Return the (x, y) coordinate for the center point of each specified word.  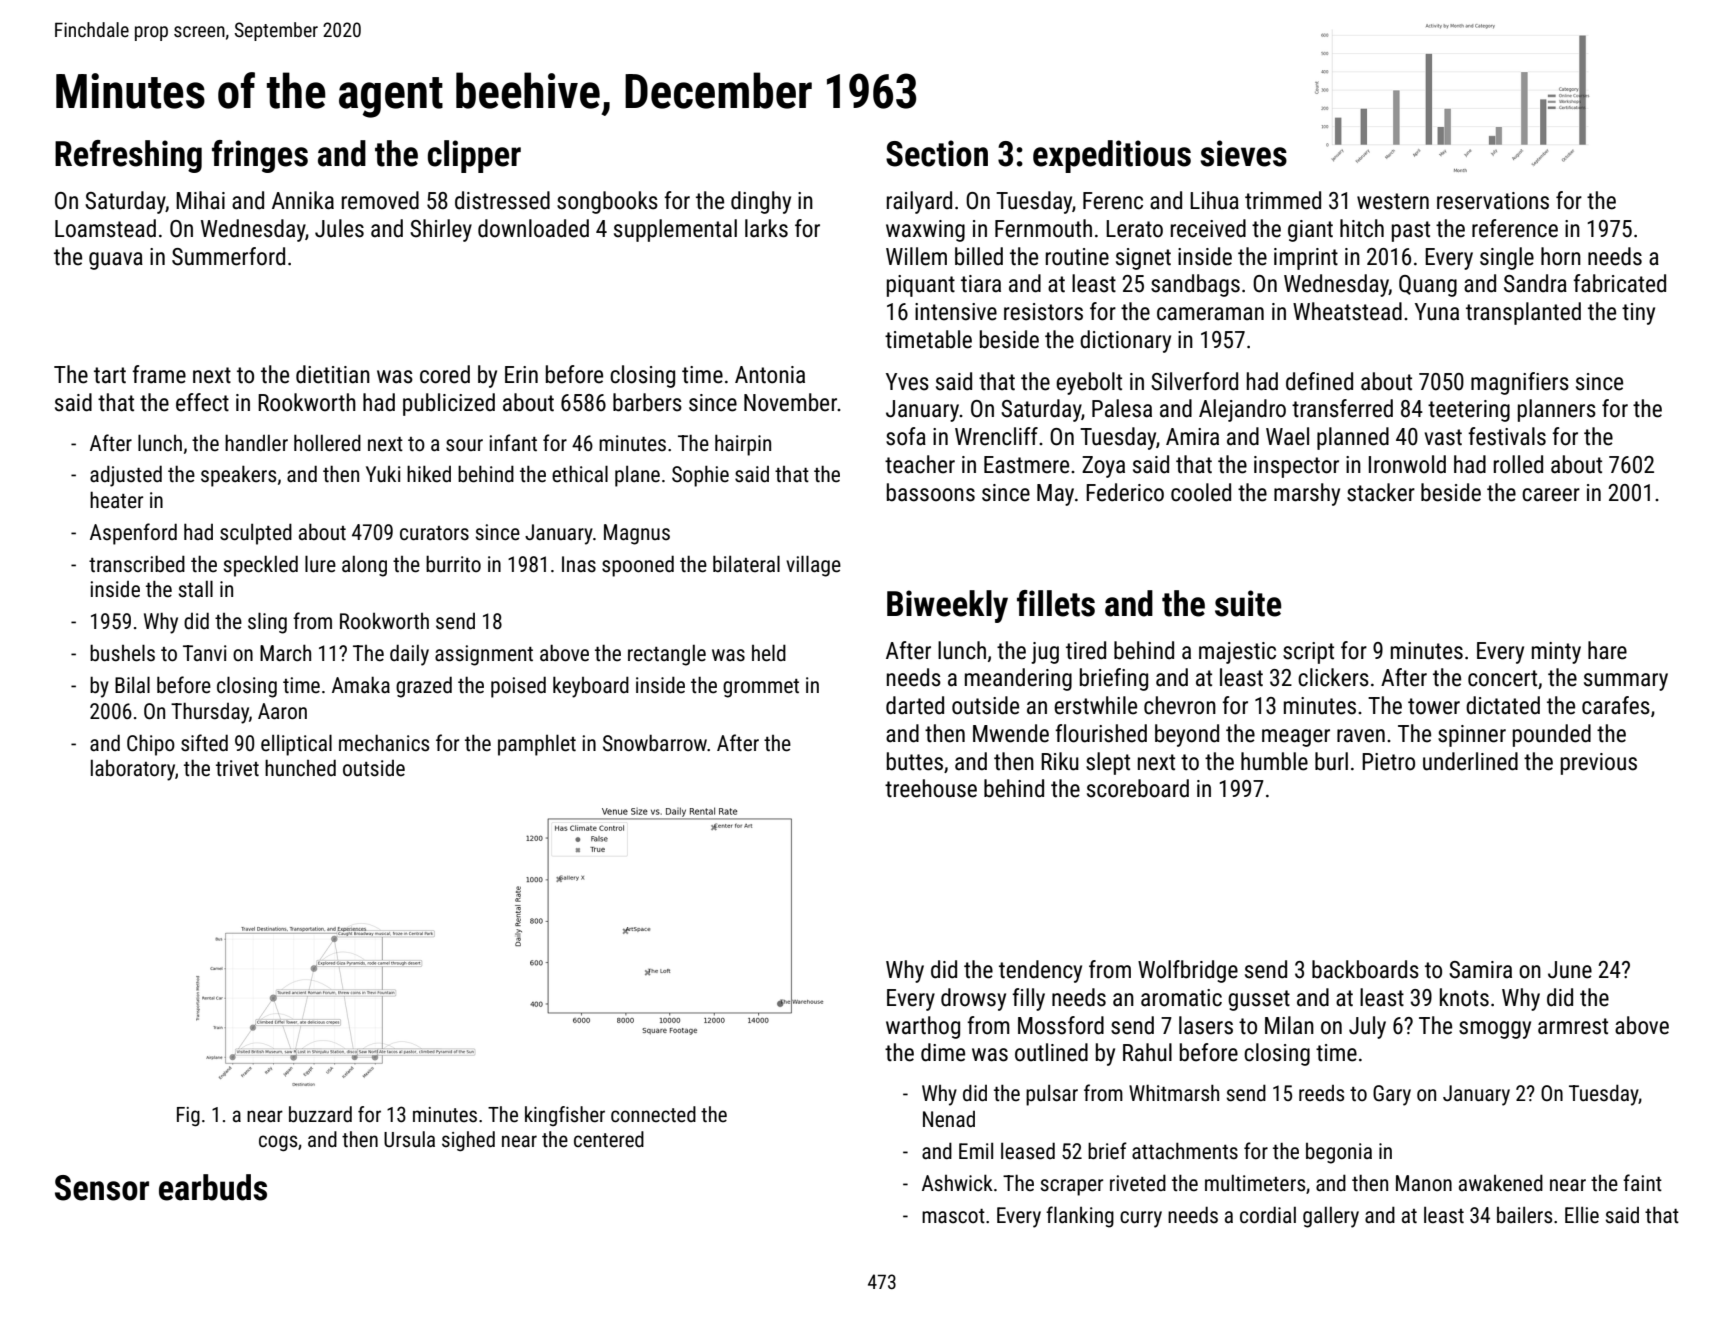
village (813, 566)
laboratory (133, 770)
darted (915, 705)
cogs (278, 1143)
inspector (1296, 467)
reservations (1493, 201)
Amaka (361, 684)
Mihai (200, 200)
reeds (1321, 1093)
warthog (923, 1027)
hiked (429, 473)
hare (1607, 650)
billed (979, 256)
